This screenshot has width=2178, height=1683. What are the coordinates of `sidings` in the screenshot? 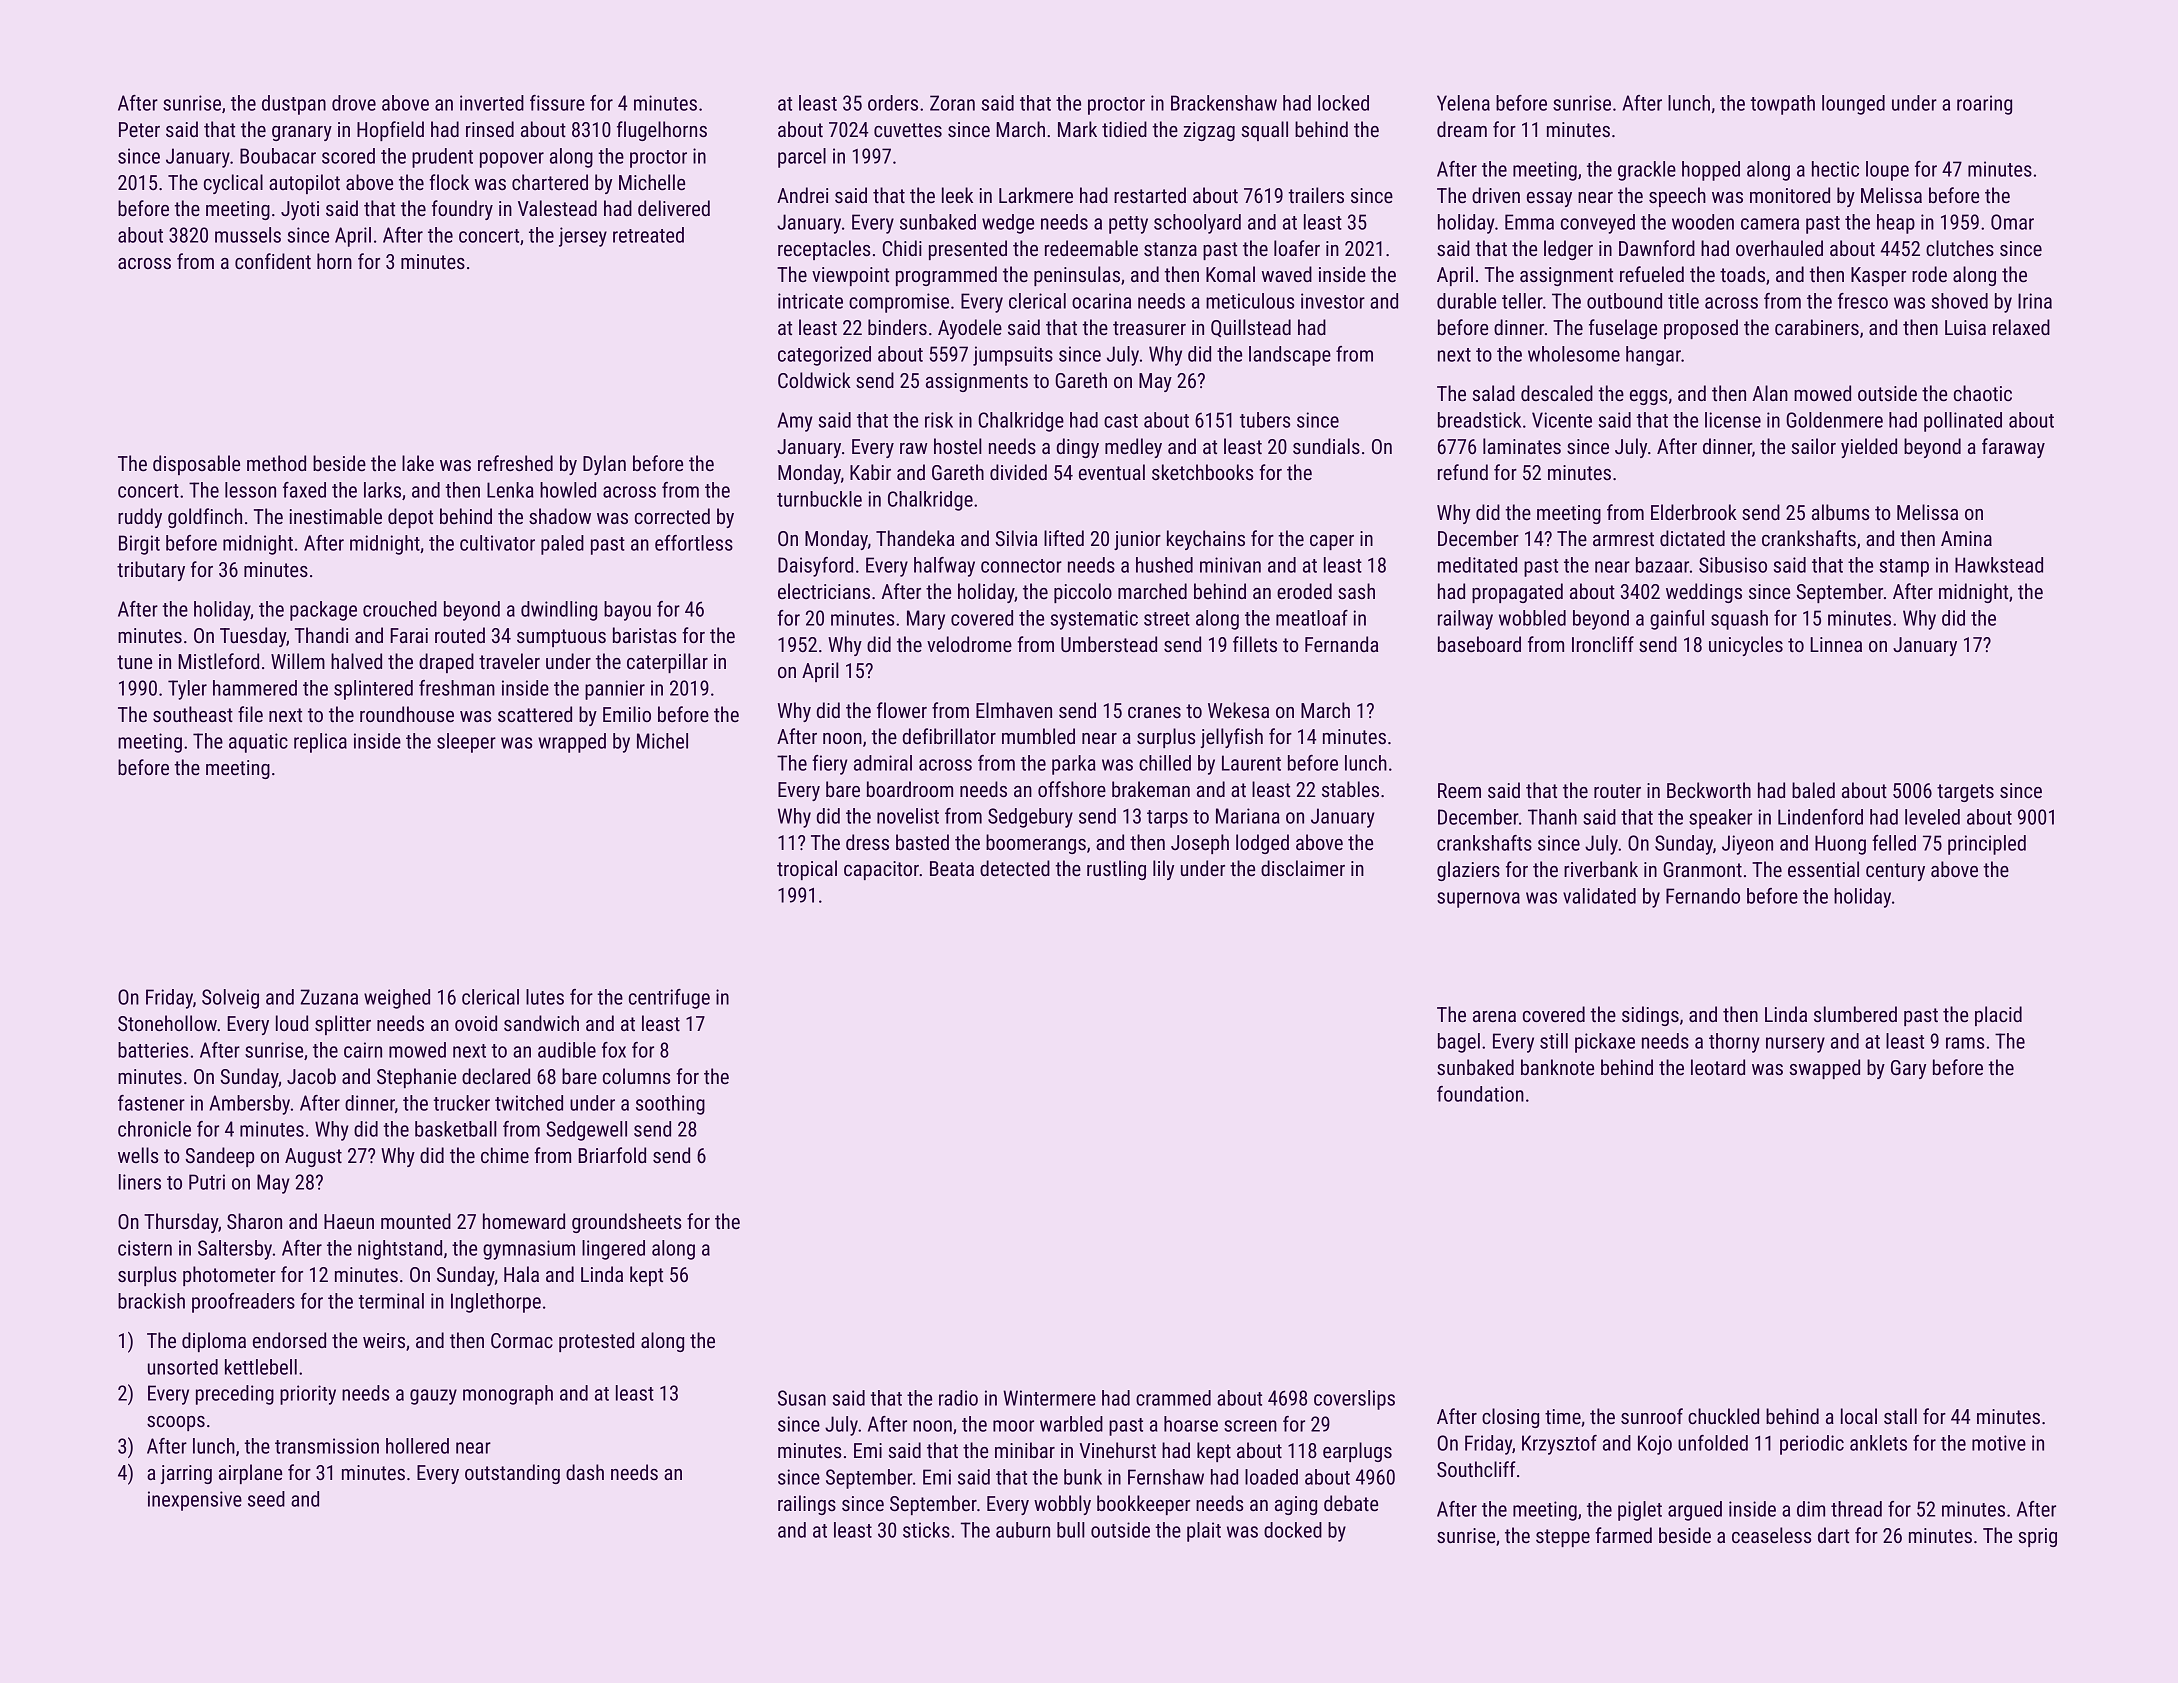 It's located at (1650, 1016).
